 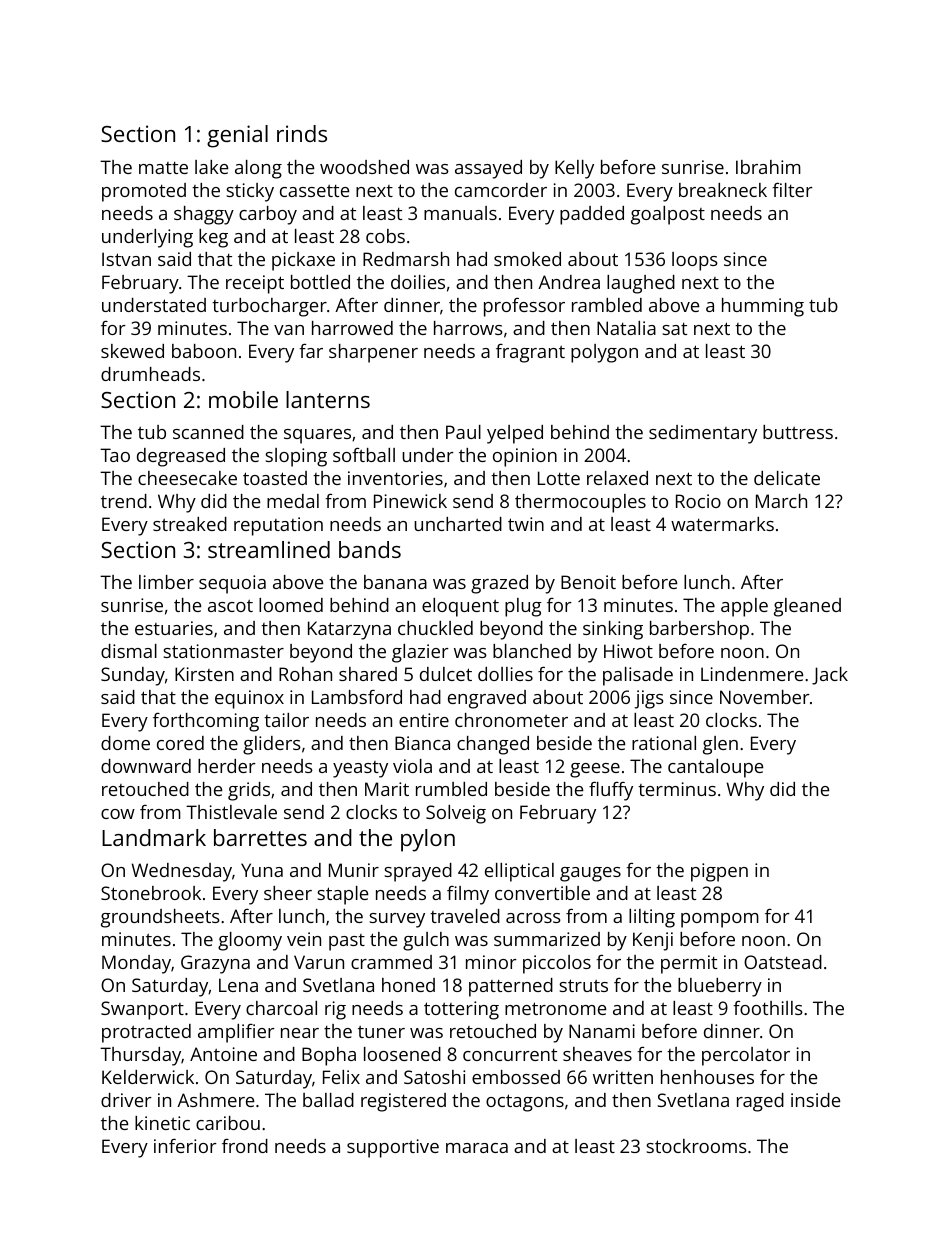 I want to click on near, so click(x=300, y=1033).
